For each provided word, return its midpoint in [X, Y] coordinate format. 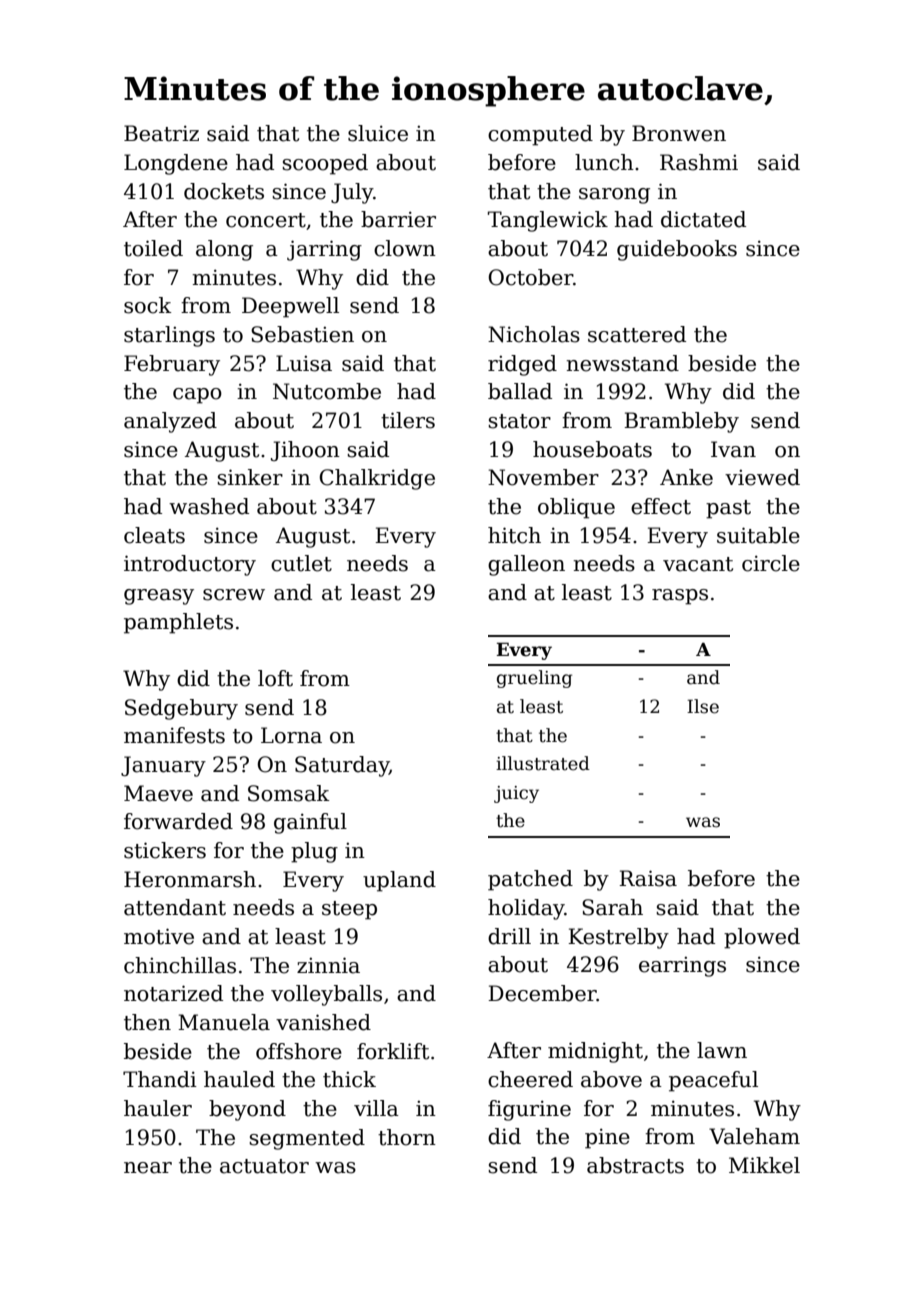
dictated [703, 219]
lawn [722, 1050]
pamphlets [178, 623]
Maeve [158, 793]
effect [661, 506]
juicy [516, 794]
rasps [680, 597]
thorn [407, 1137]
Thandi [160, 1079]
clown [405, 248]
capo [197, 396]
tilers [408, 420]
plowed [762, 938]
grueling [534, 679]
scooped [325, 164]
